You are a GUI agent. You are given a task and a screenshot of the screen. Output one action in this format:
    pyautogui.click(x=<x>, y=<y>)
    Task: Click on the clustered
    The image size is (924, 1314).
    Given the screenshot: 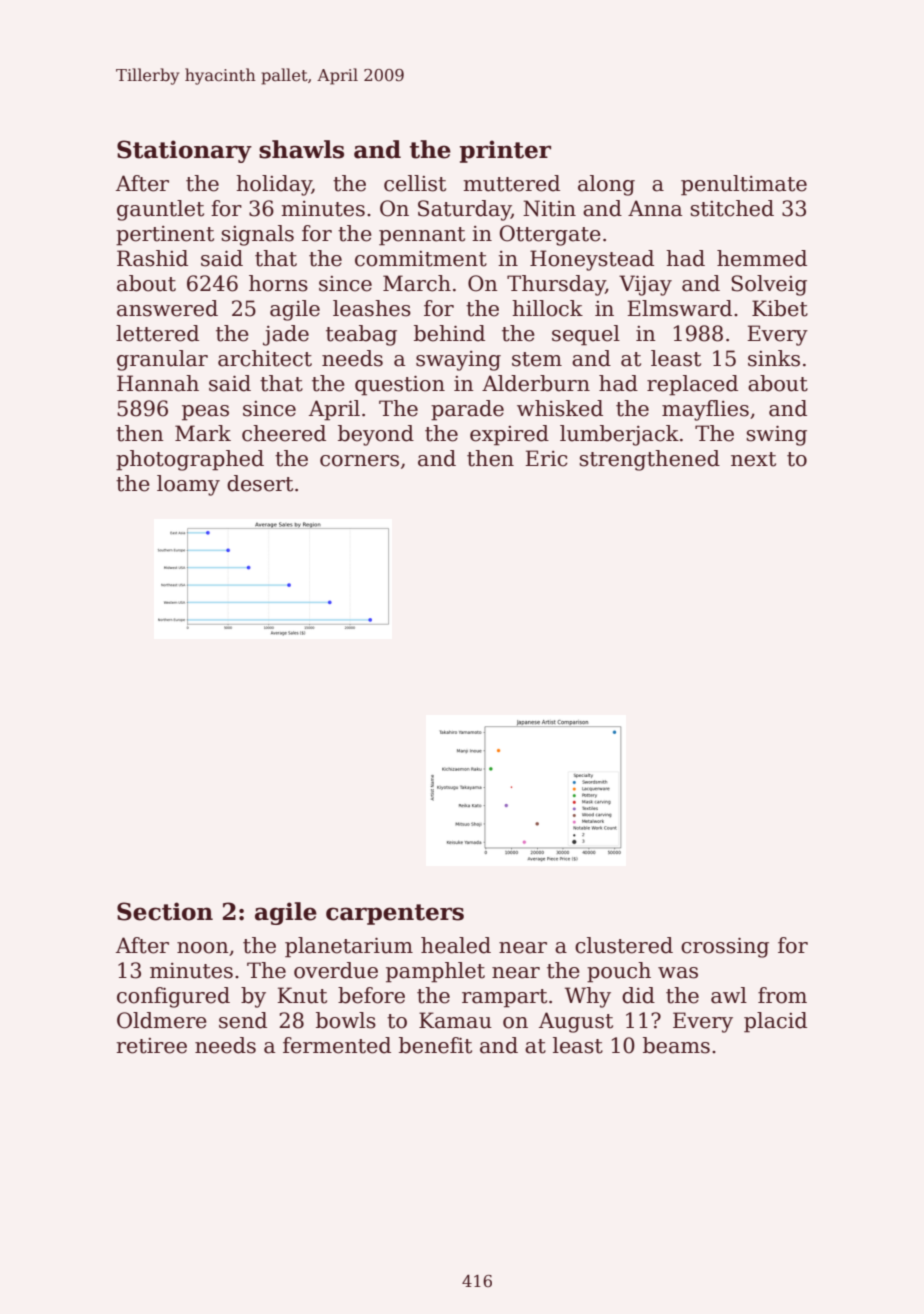 What is the action you would take?
    pyautogui.click(x=624, y=945)
